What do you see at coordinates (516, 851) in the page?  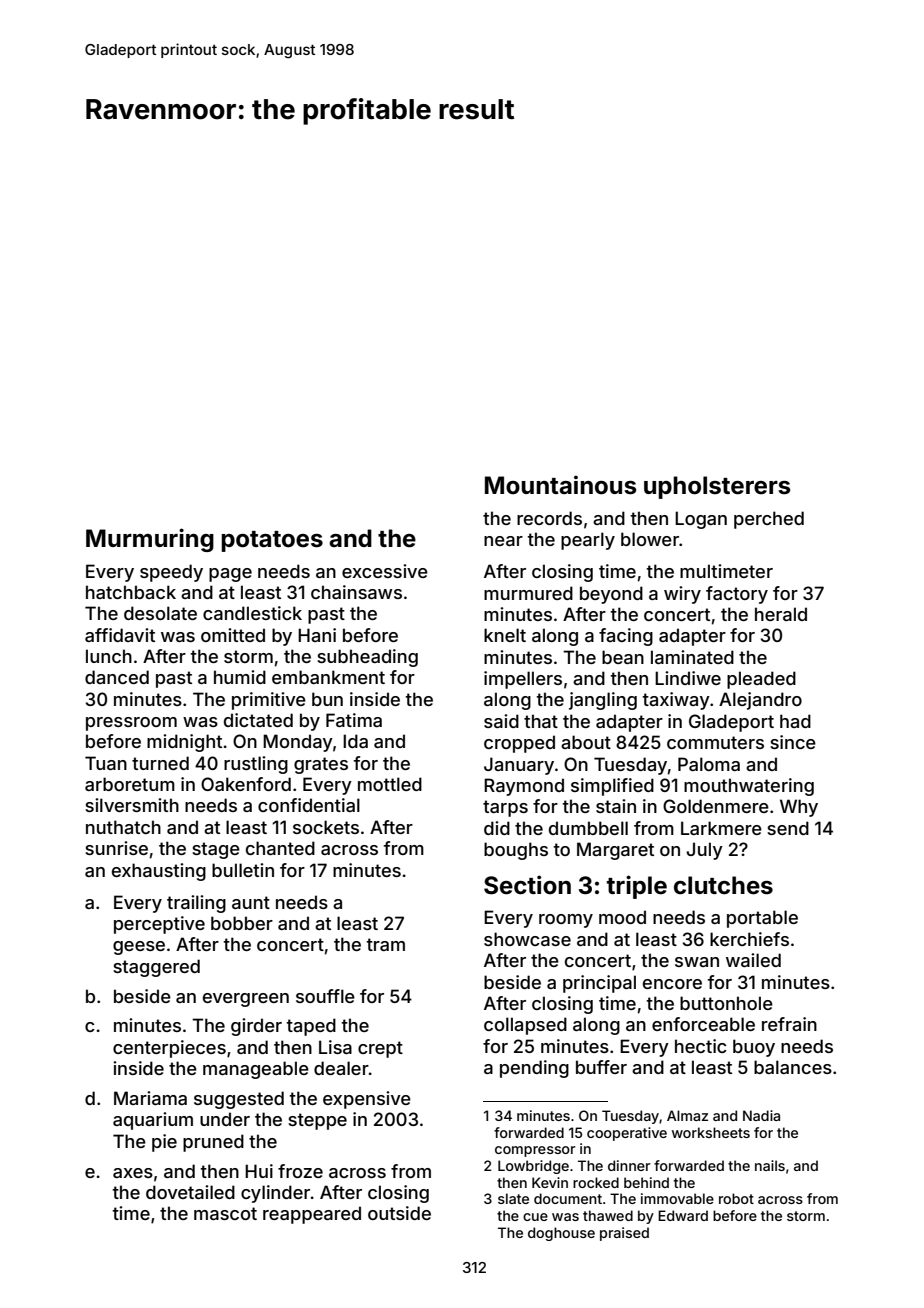 I see `boughs` at bounding box center [516, 851].
